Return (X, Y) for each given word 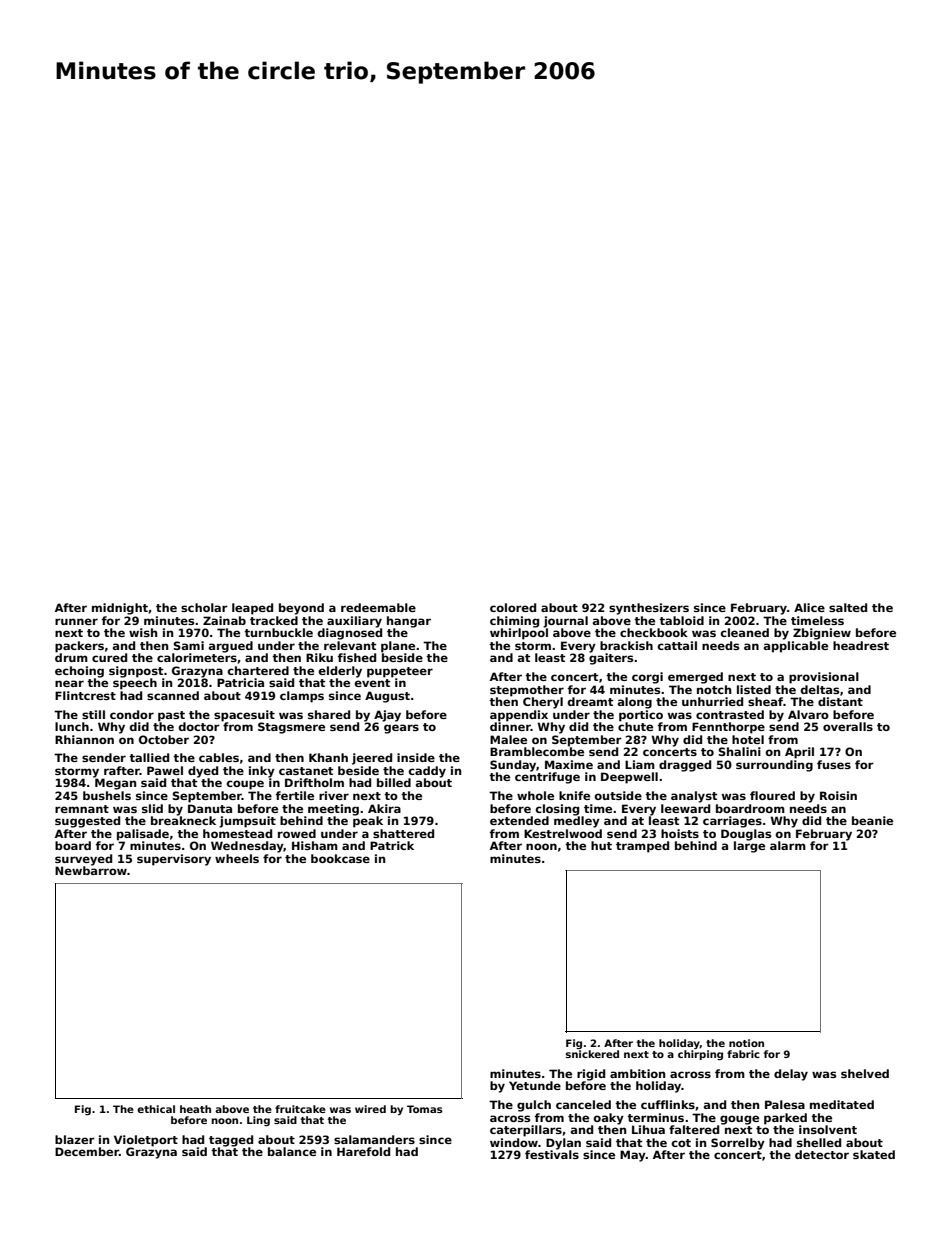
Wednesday (247, 847)
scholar (204, 607)
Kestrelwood (563, 833)
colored (513, 607)
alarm (788, 845)
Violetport (146, 1141)
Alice (809, 607)
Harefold (363, 1151)
